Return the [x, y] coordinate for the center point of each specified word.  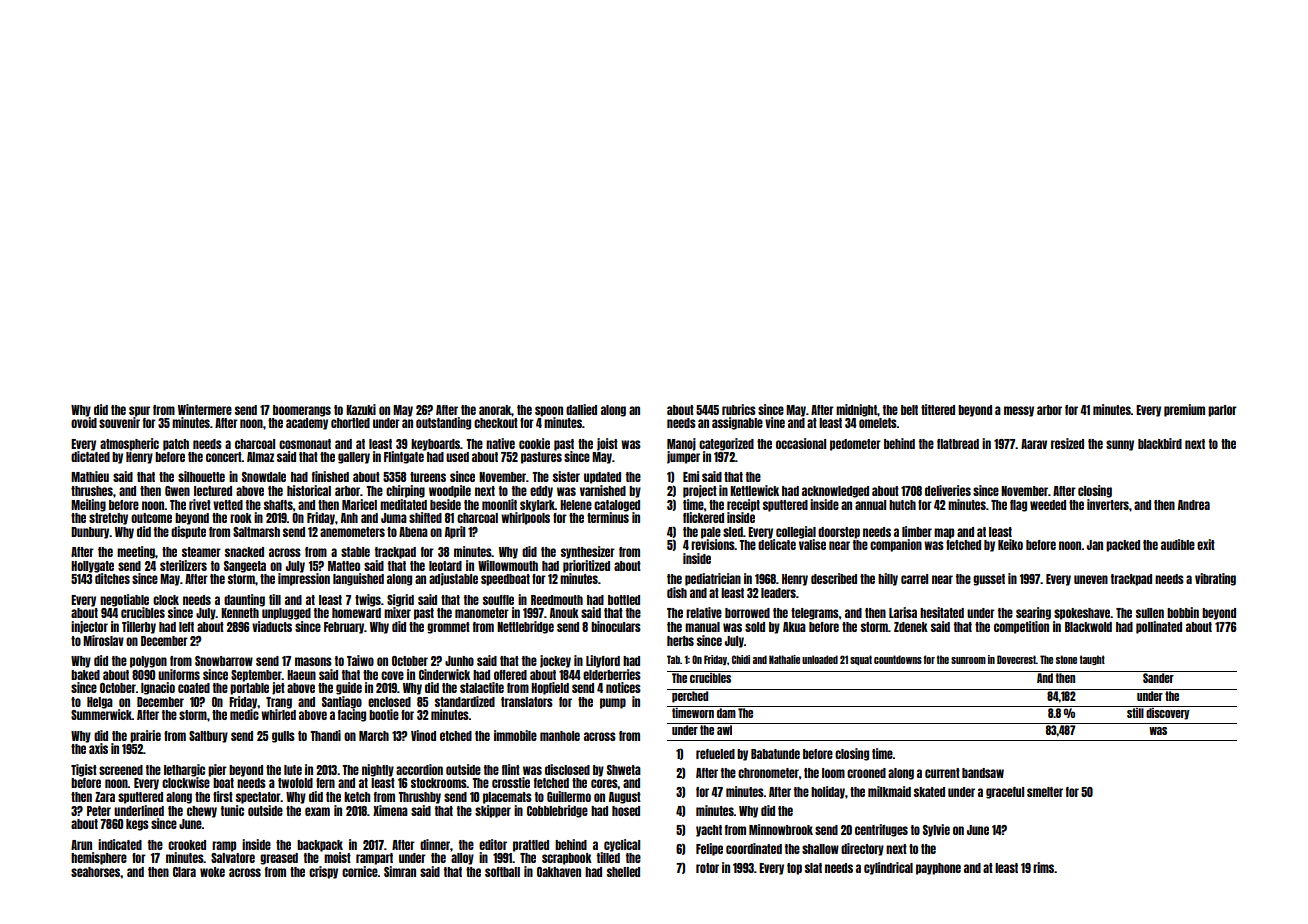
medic [244, 714]
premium [1184, 410]
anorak [495, 410]
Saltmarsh [256, 532]
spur [139, 411]
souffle [498, 600]
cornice [360, 871]
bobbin [1183, 612]
